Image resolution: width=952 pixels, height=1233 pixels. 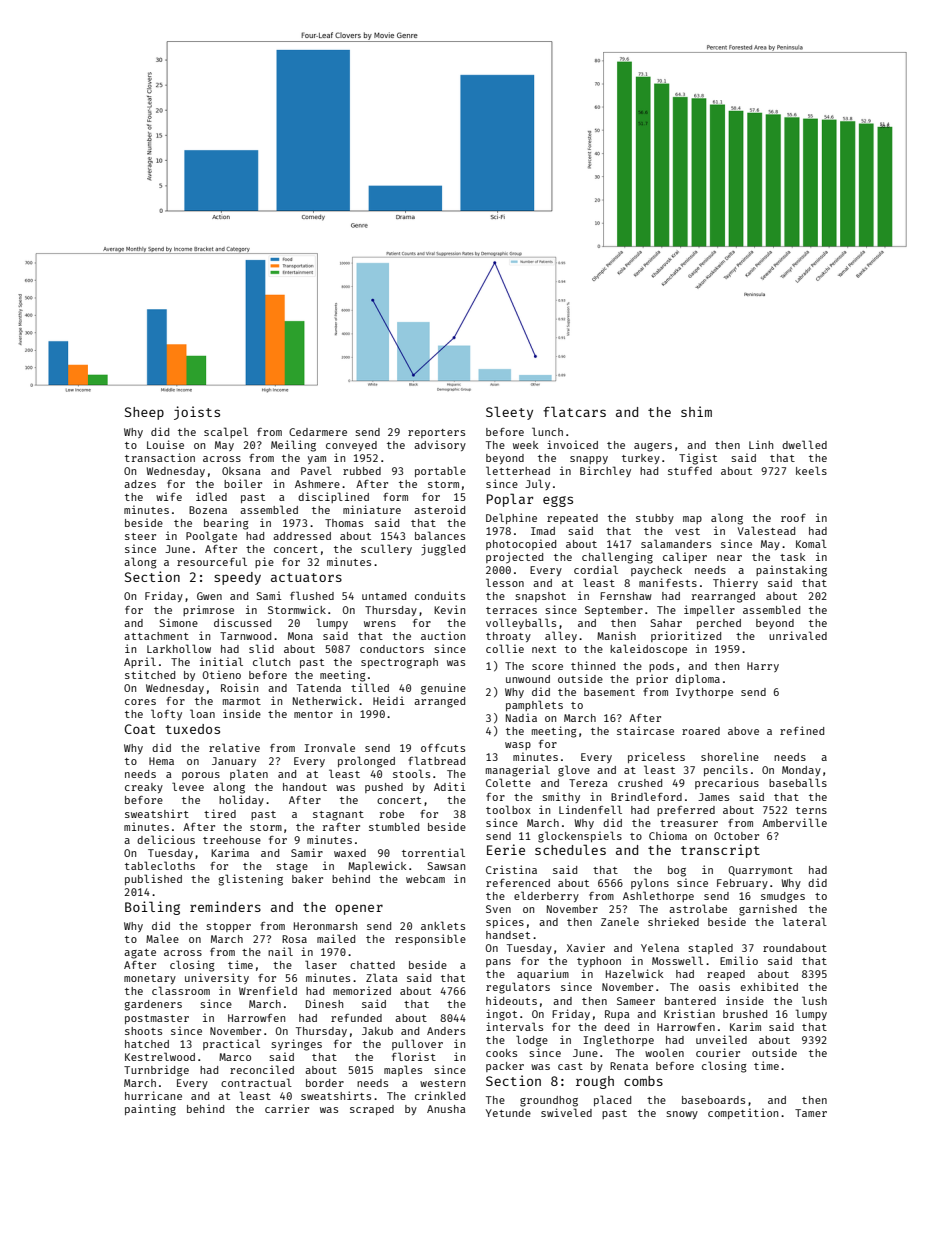 I want to click on webcam, so click(x=425, y=879).
